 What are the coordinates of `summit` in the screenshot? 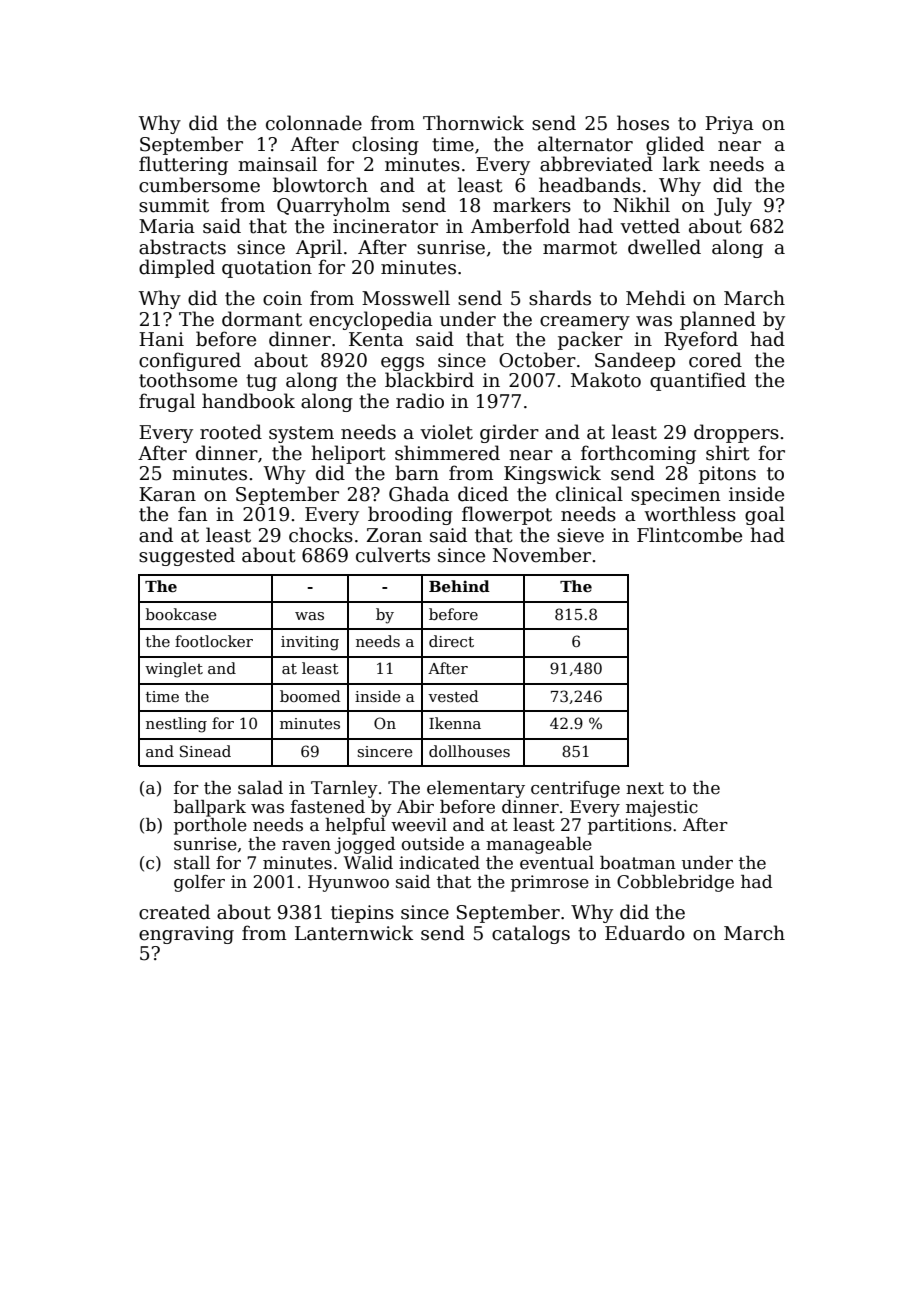 It's located at (174, 205).
